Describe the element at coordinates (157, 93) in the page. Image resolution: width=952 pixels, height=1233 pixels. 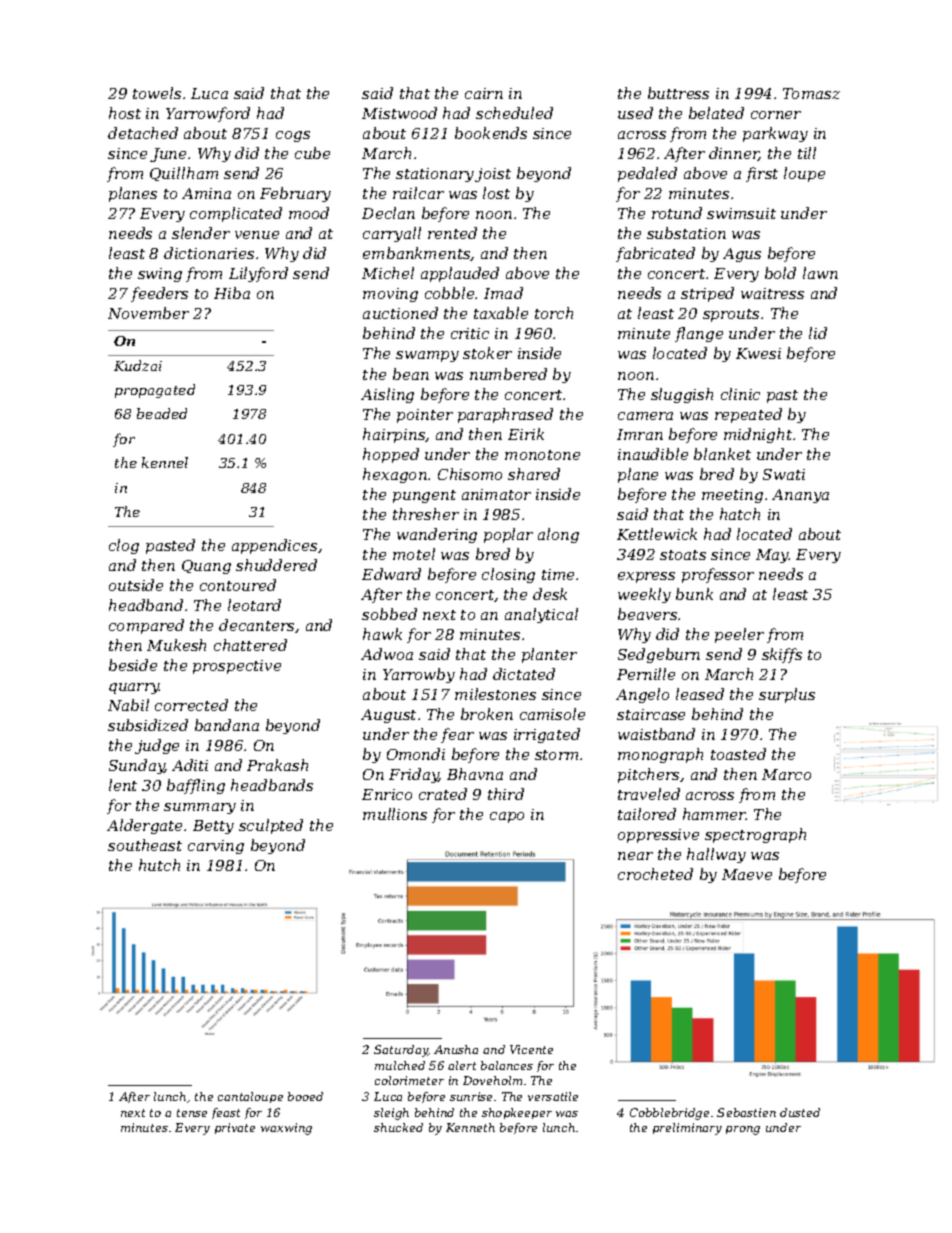
I see `towels` at that location.
